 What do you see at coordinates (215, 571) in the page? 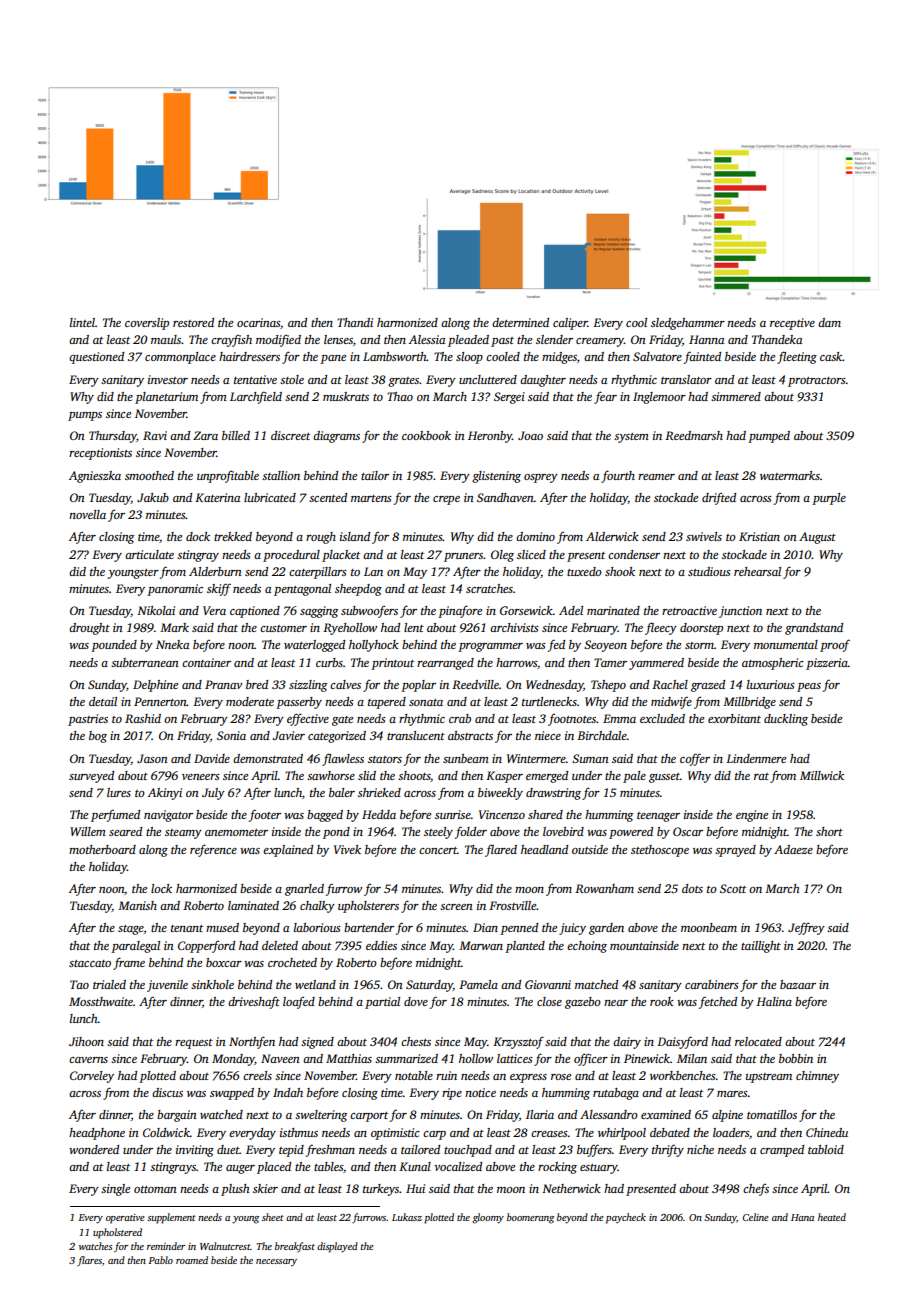
I see `Alderburn` at bounding box center [215, 571].
